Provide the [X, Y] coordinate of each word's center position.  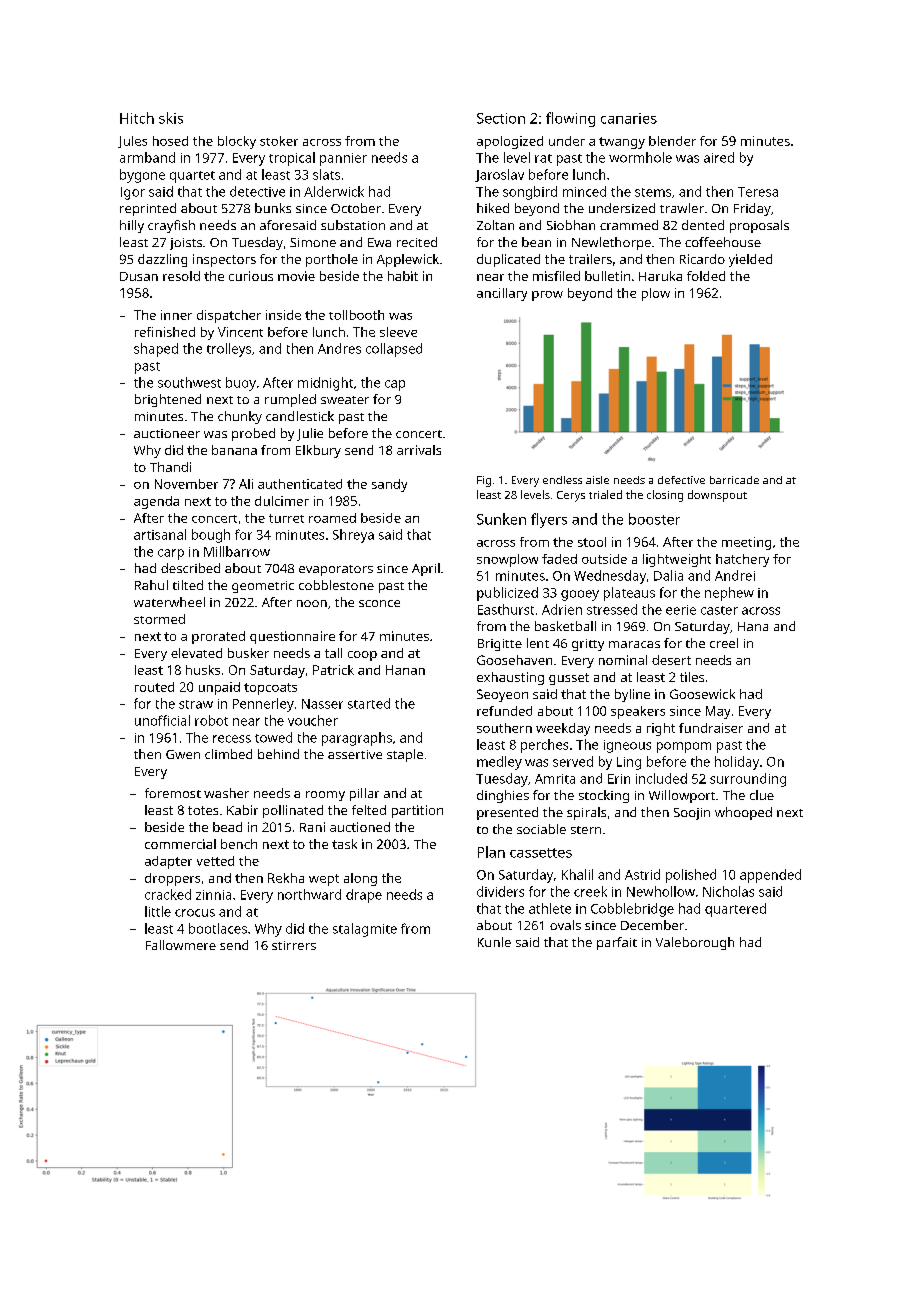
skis [171, 118]
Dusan [139, 276]
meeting [746, 543]
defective [681, 480]
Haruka [660, 276]
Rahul [151, 585]
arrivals [419, 450]
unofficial [162, 720]
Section [501, 118]
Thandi [170, 467]
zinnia [213, 895]
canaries [629, 118]
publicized [507, 594]
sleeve [398, 332]
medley [499, 763]
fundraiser [711, 728]
